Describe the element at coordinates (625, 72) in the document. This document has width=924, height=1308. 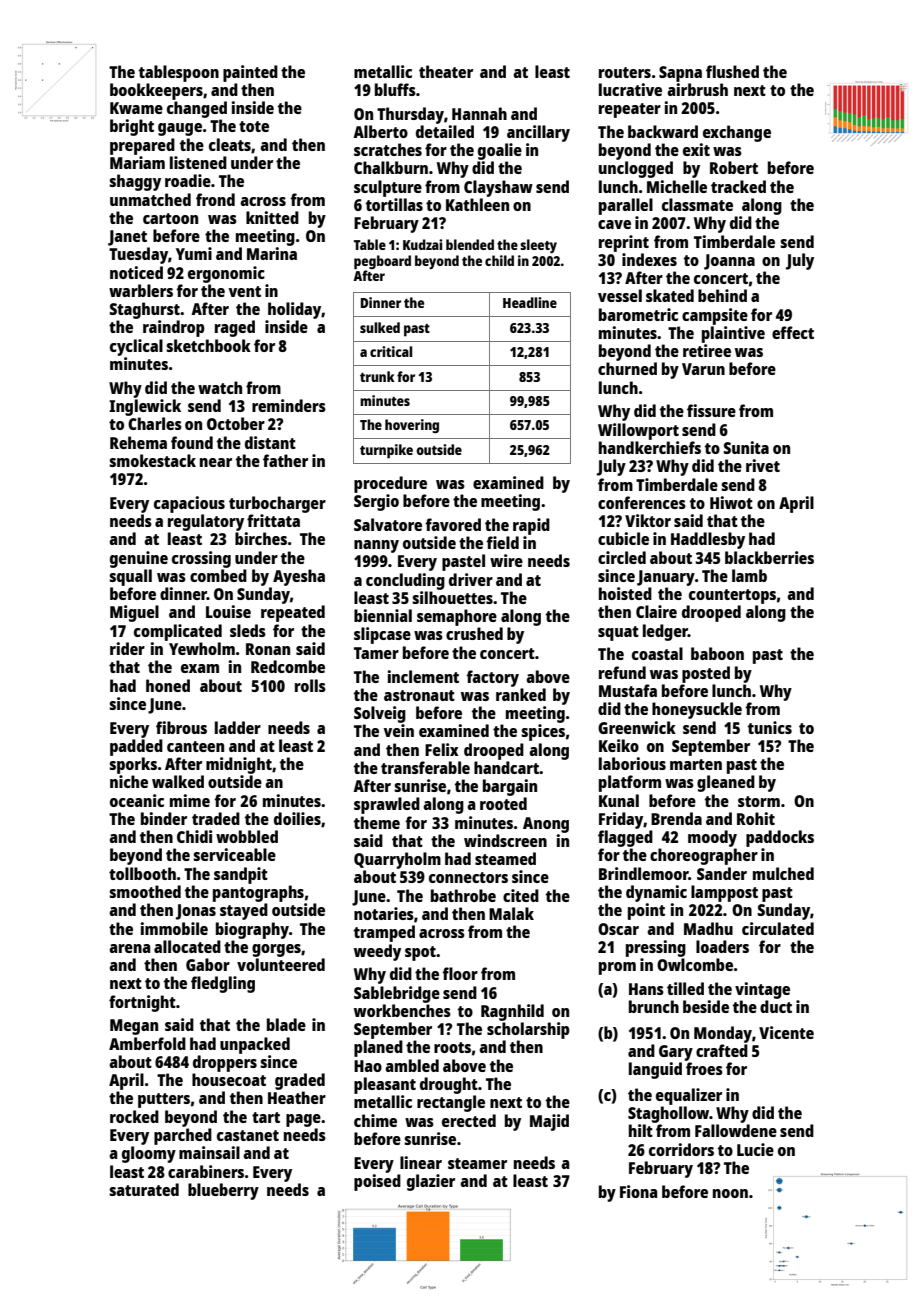
I see `routers` at that location.
